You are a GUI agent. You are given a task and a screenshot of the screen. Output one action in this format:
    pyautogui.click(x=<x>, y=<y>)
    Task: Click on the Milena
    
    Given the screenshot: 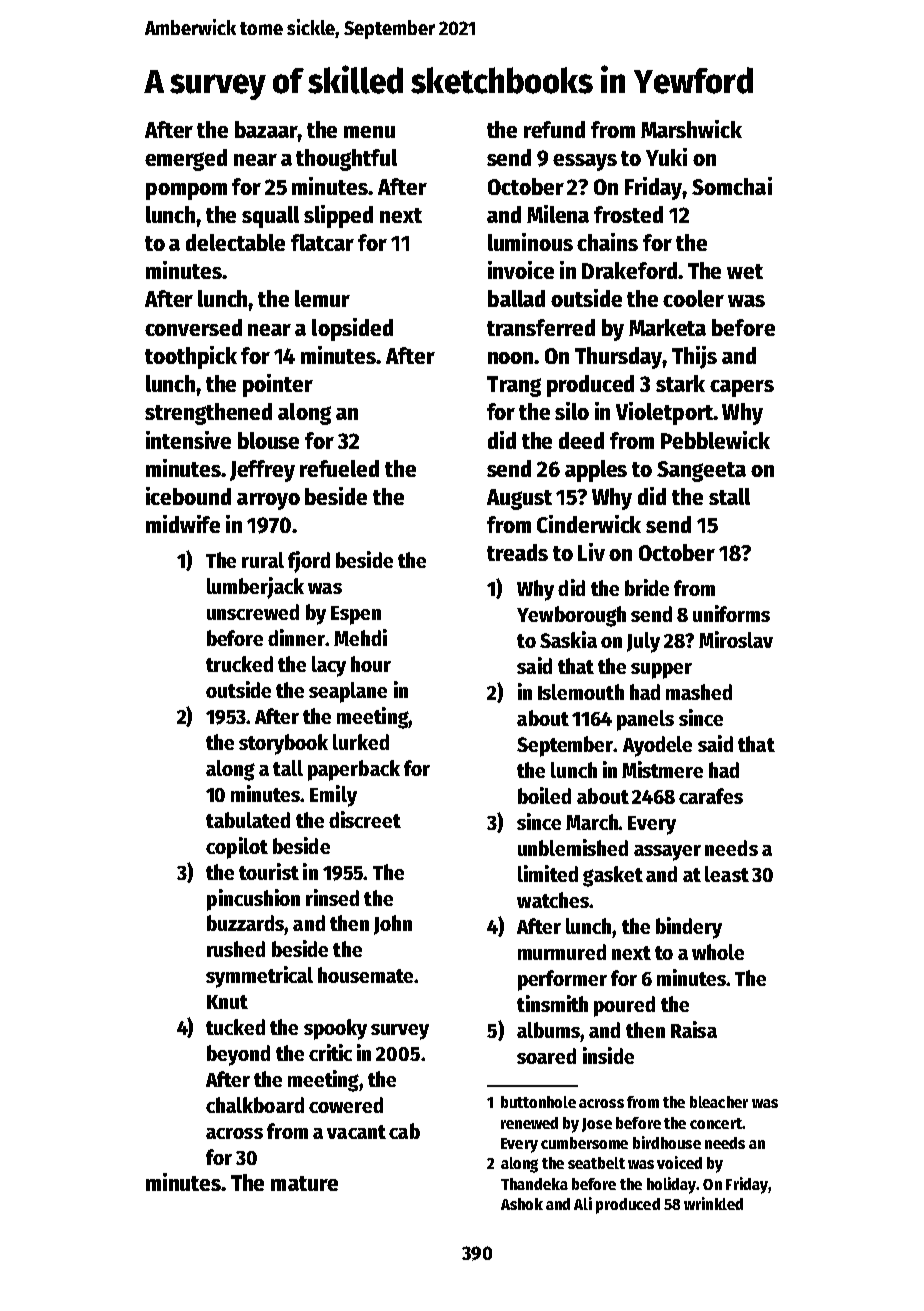 What is the action you would take?
    pyautogui.click(x=558, y=214)
